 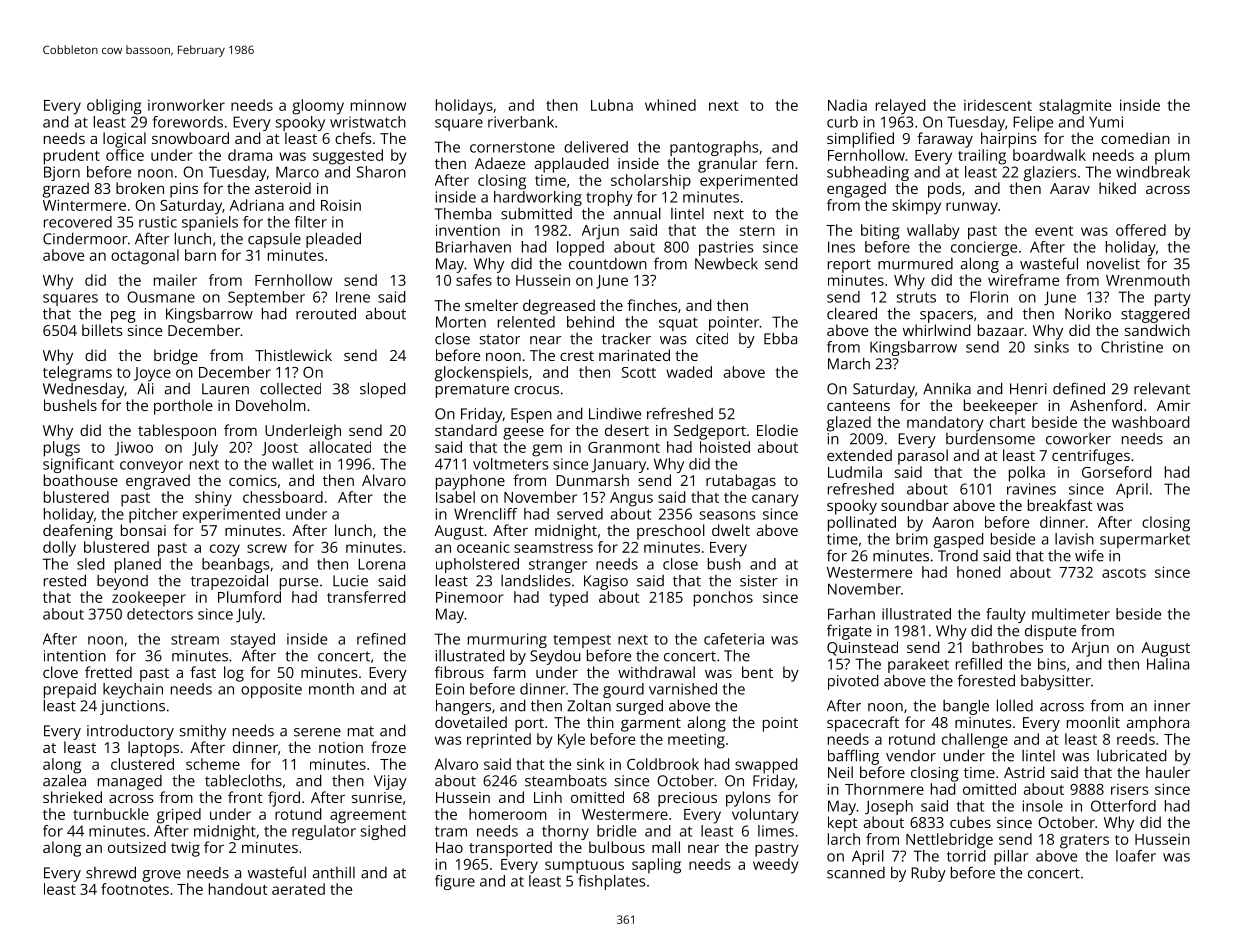 I want to click on whined, so click(x=670, y=105).
